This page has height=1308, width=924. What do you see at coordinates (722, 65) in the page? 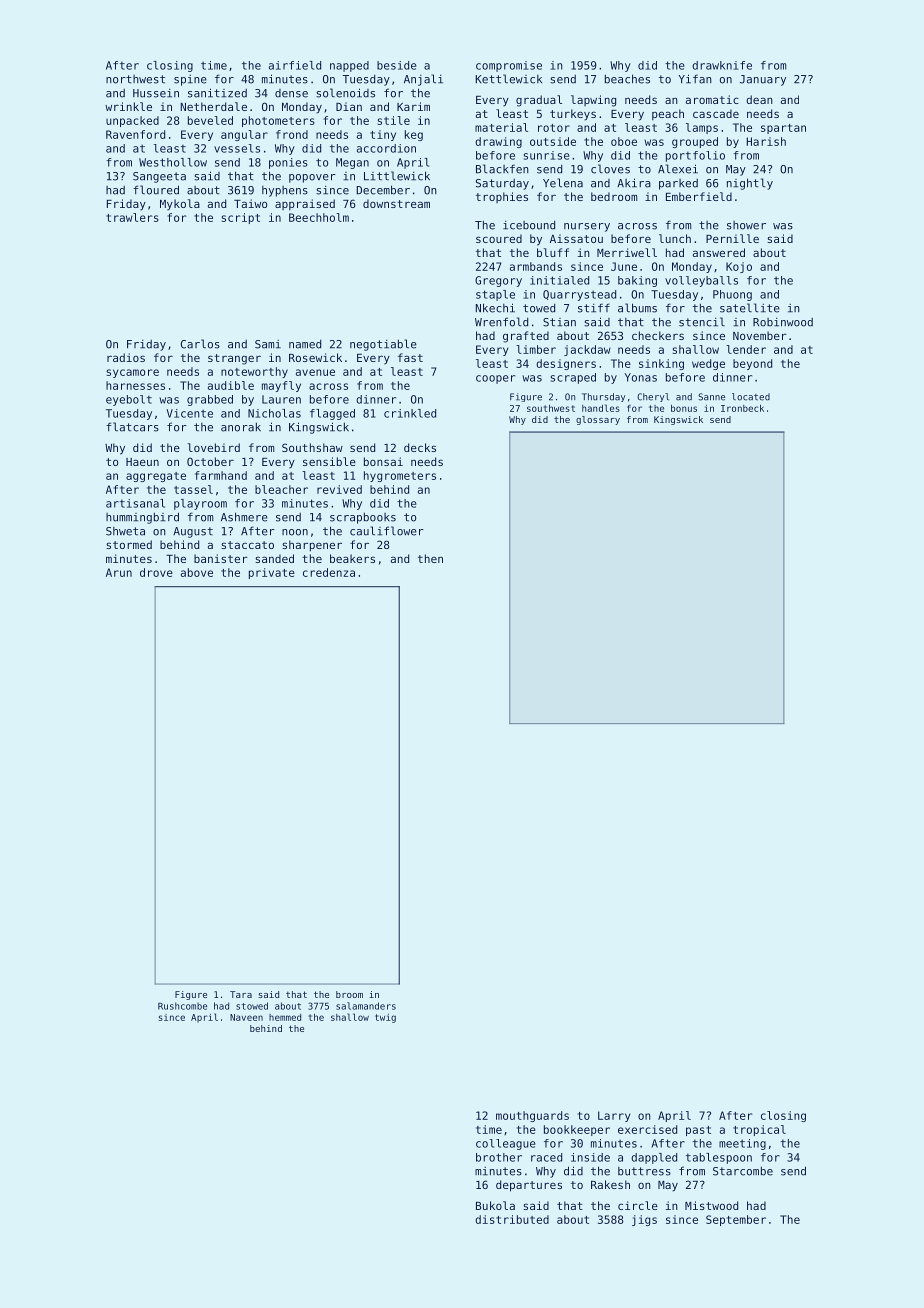
I see `drawknife` at bounding box center [722, 65].
